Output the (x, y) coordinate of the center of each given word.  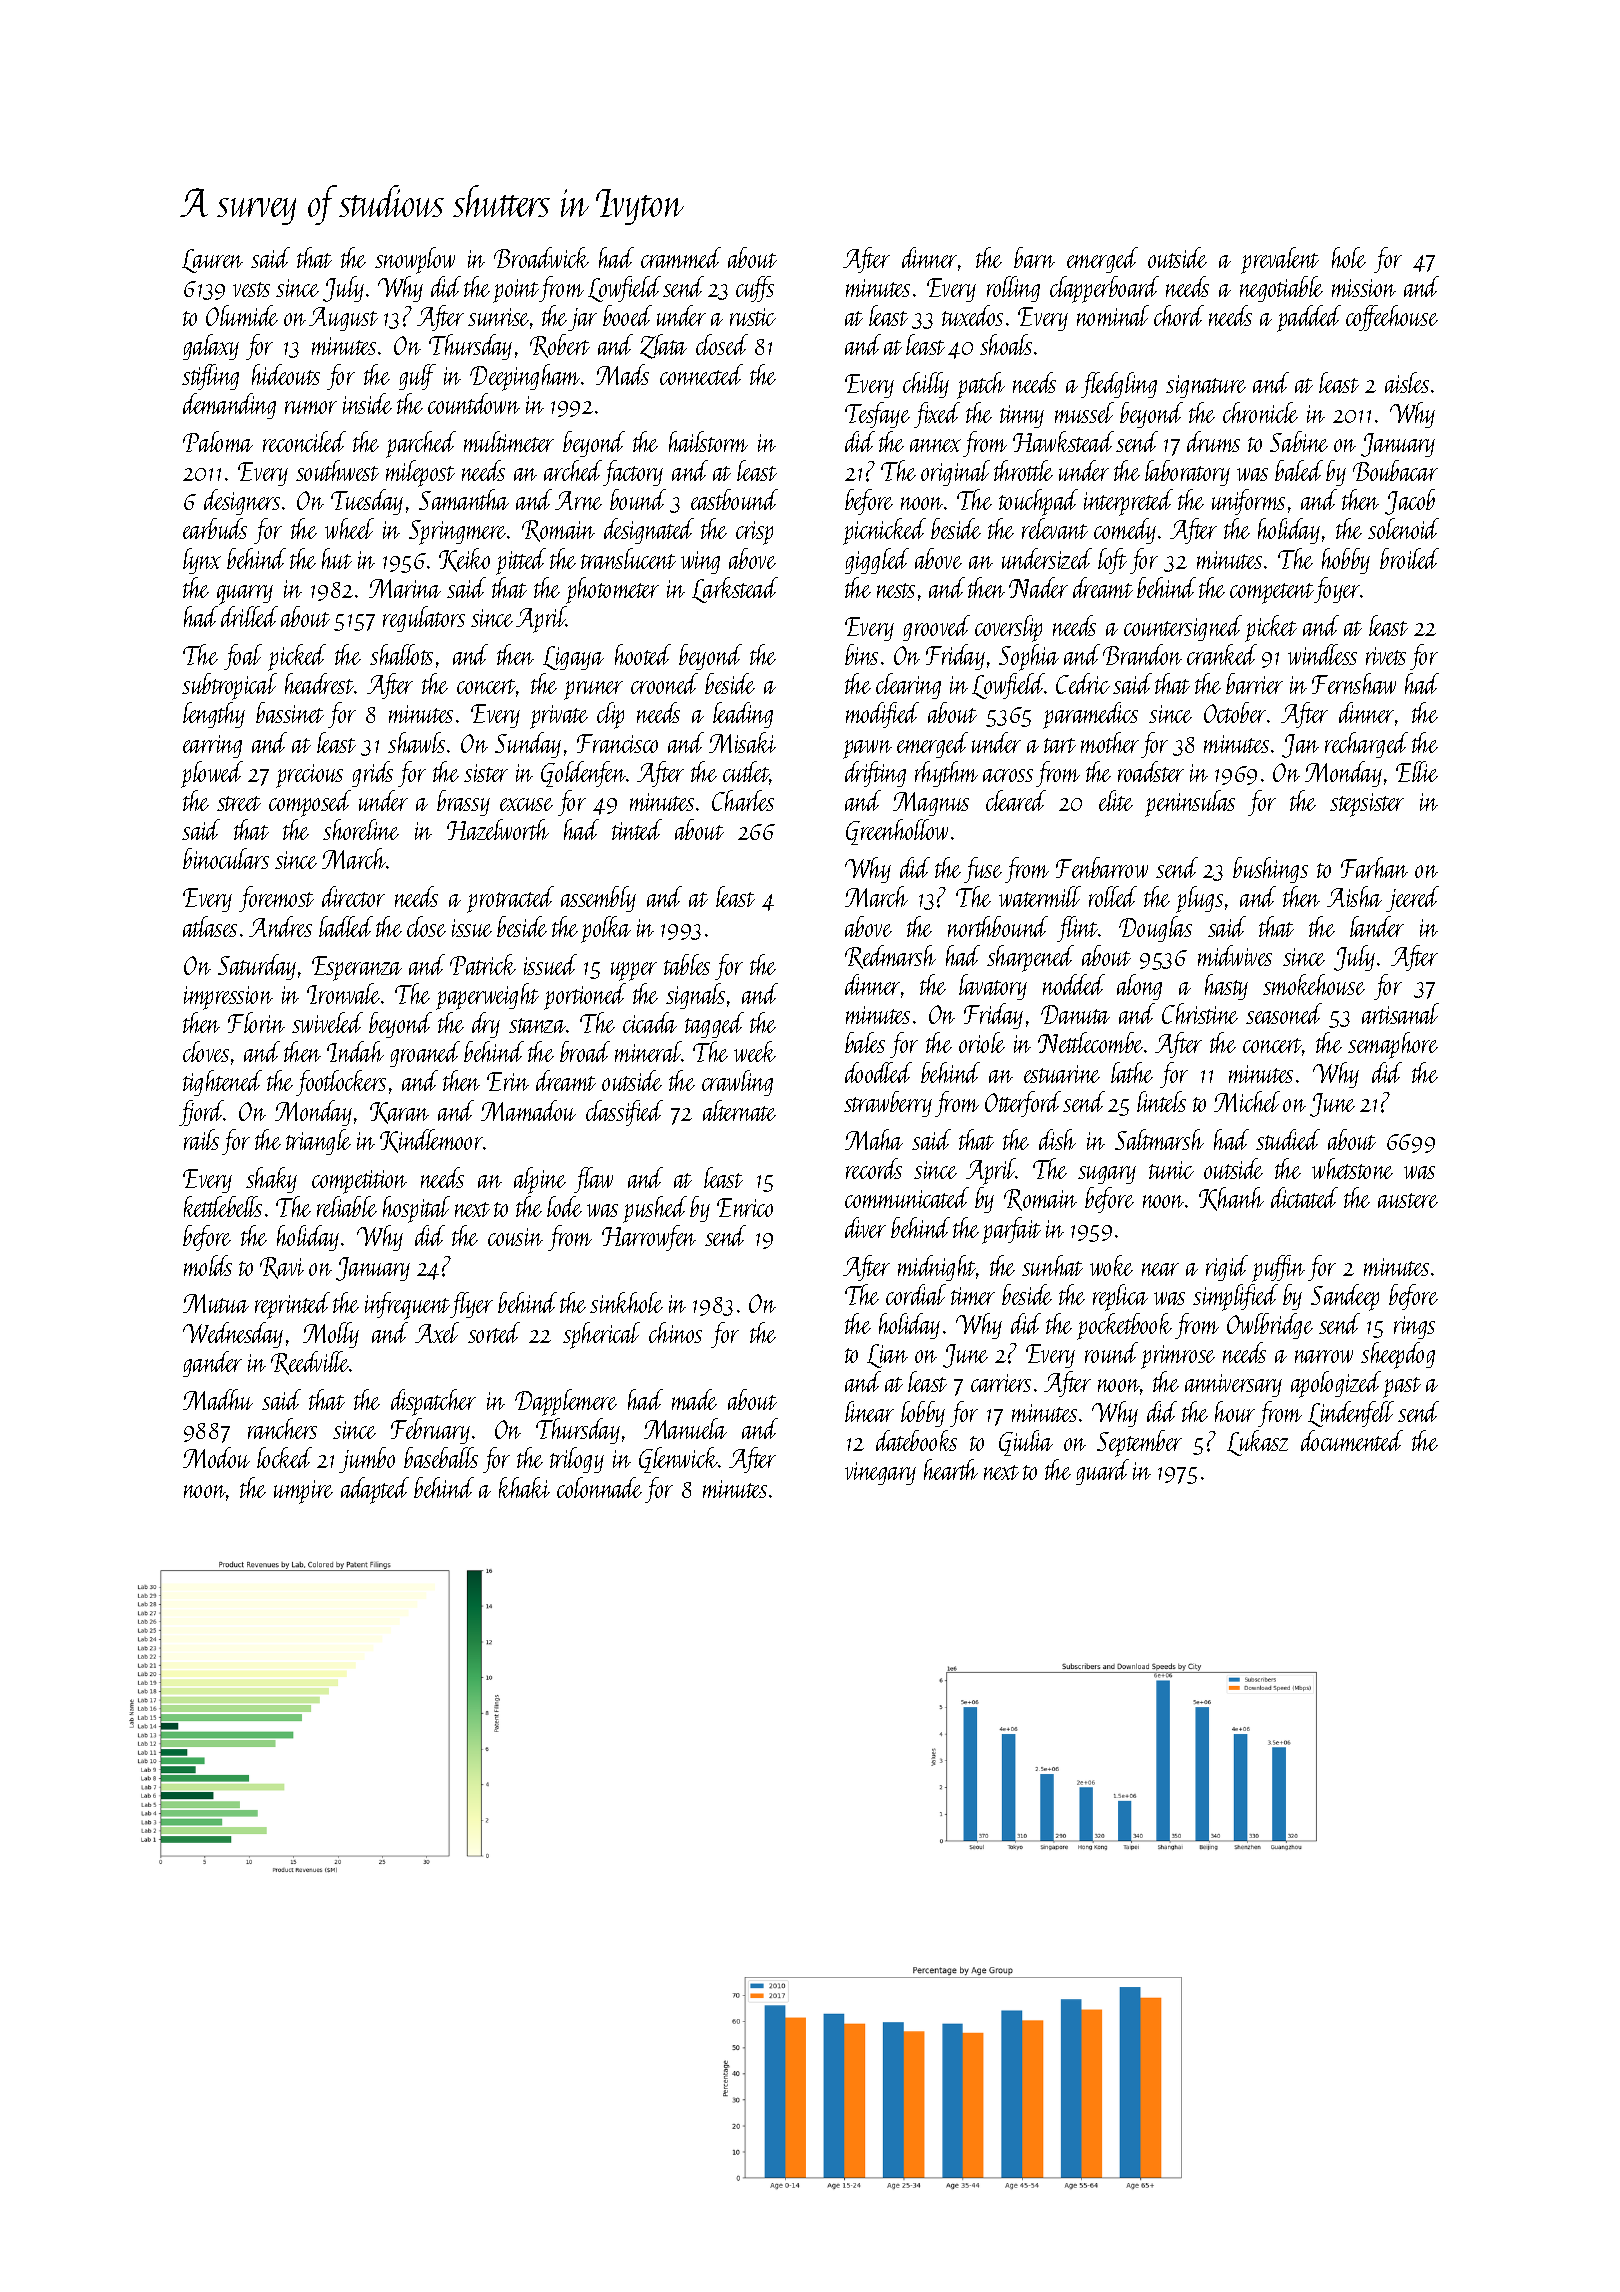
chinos (675, 1332)
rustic (753, 317)
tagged (714, 1025)
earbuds (215, 528)
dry (486, 1025)
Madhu (218, 1399)
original (955, 473)
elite (1116, 800)
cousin (515, 1237)
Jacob (1410, 502)
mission (1364, 288)
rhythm (946, 774)
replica (1120, 1297)
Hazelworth (498, 829)
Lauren (212, 261)
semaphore (1393, 1045)
